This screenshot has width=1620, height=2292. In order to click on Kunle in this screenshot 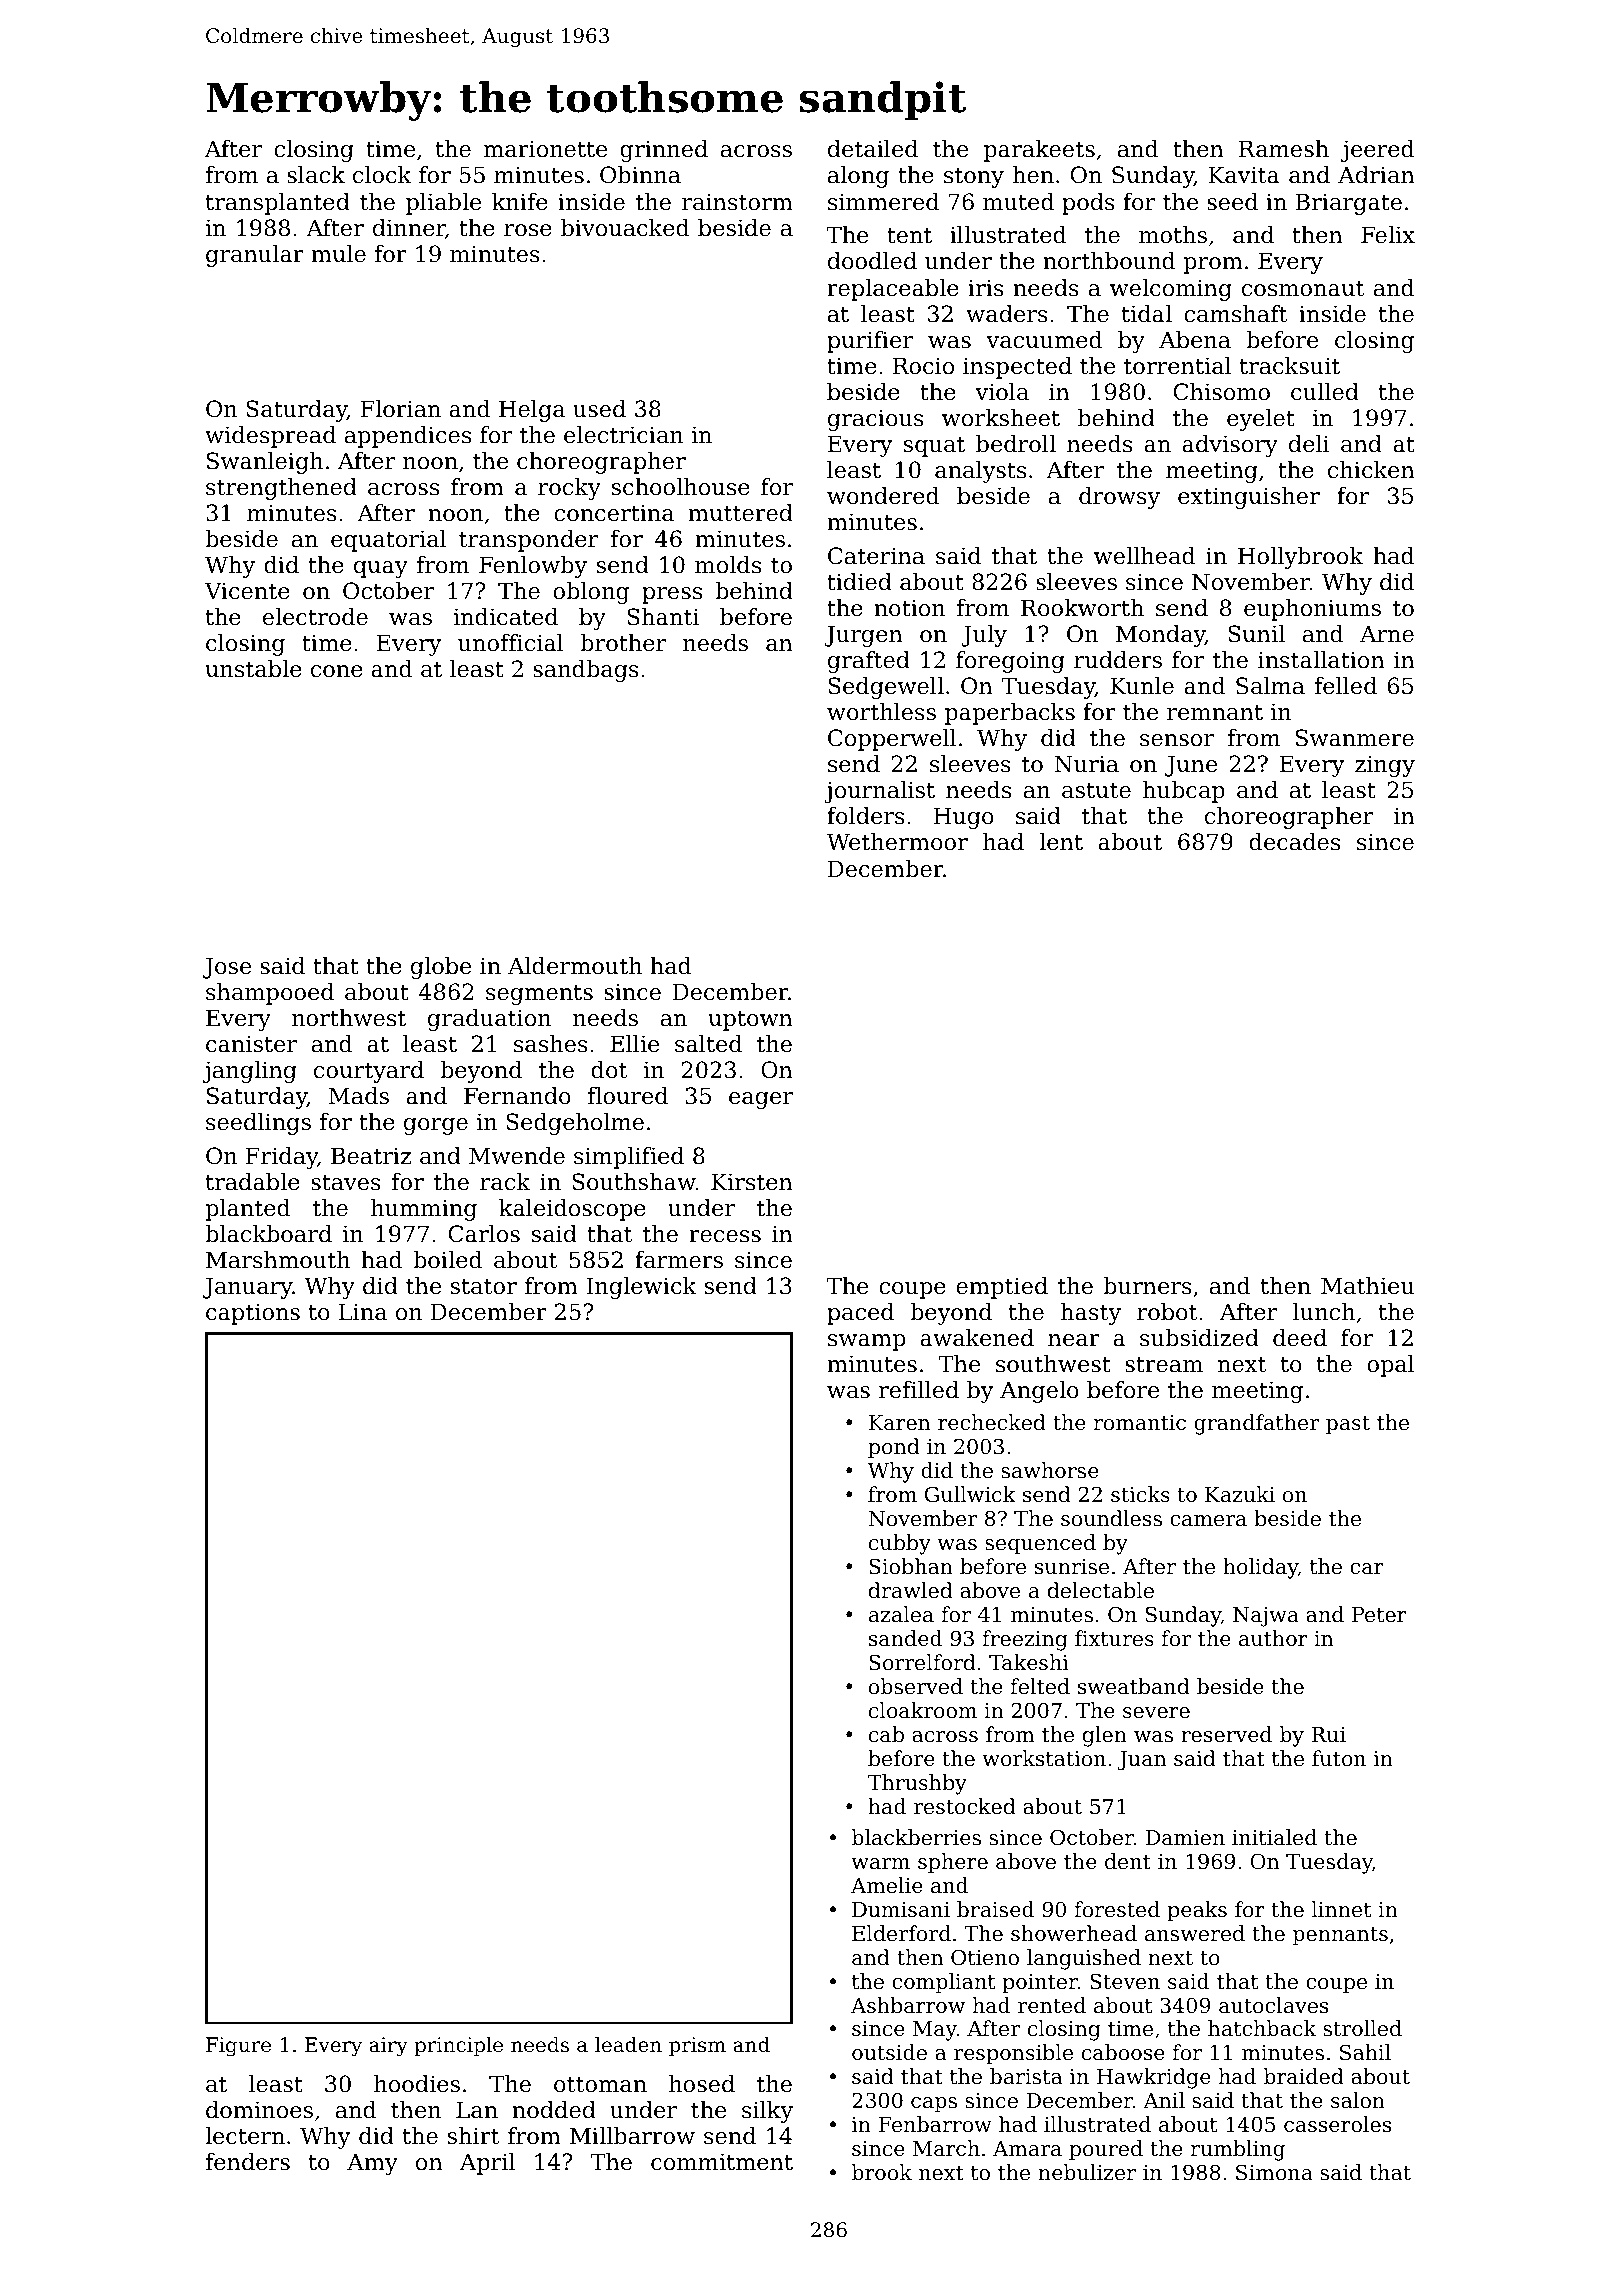, I will do `click(1142, 686)`.
